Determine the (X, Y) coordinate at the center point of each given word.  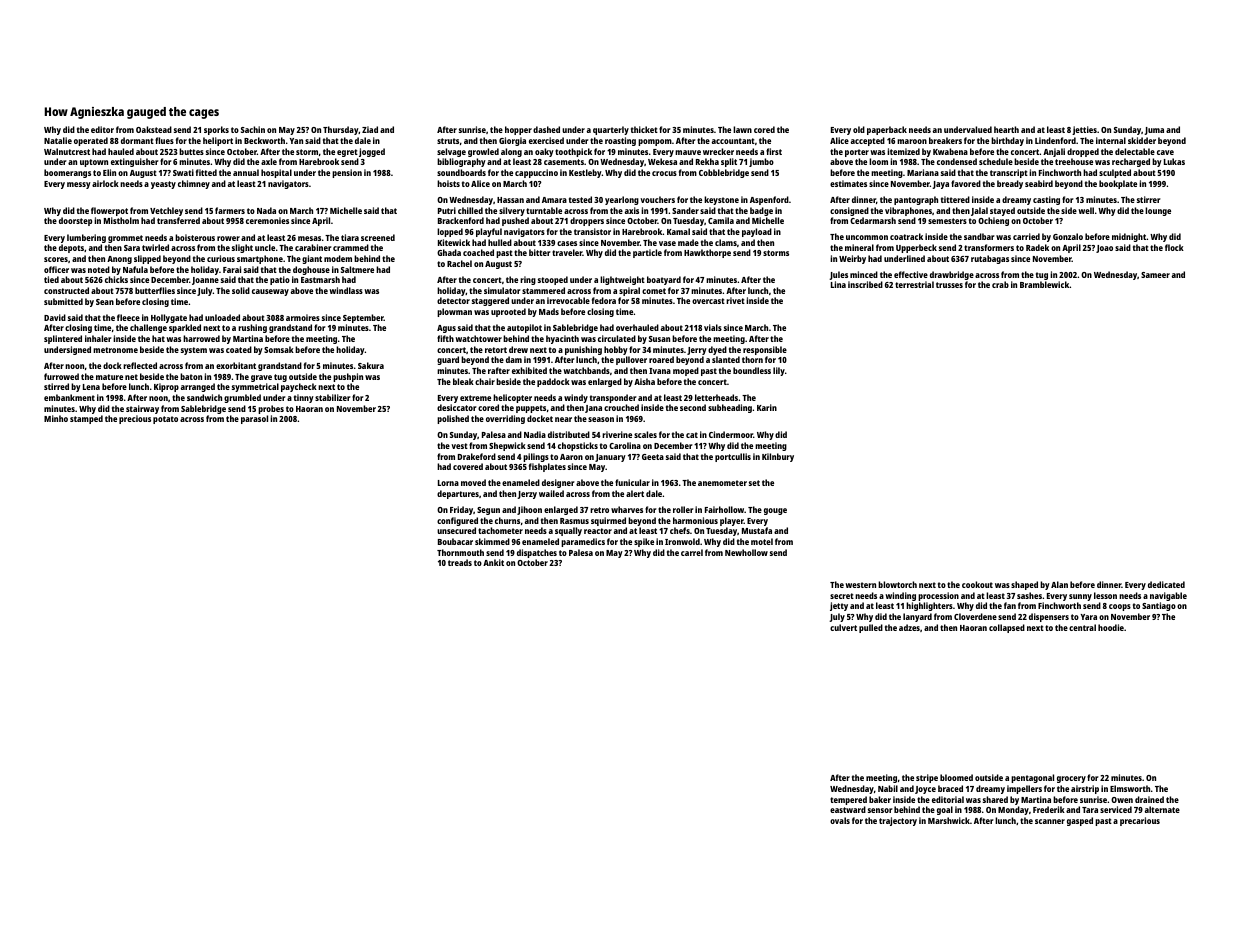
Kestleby (585, 173)
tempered (848, 800)
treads (460, 562)
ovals (840, 820)
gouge (775, 511)
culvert (843, 627)
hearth (1006, 129)
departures (458, 494)
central (1082, 627)
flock (1174, 247)
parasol (254, 419)
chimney (194, 184)
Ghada (449, 252)
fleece (128, 317)
